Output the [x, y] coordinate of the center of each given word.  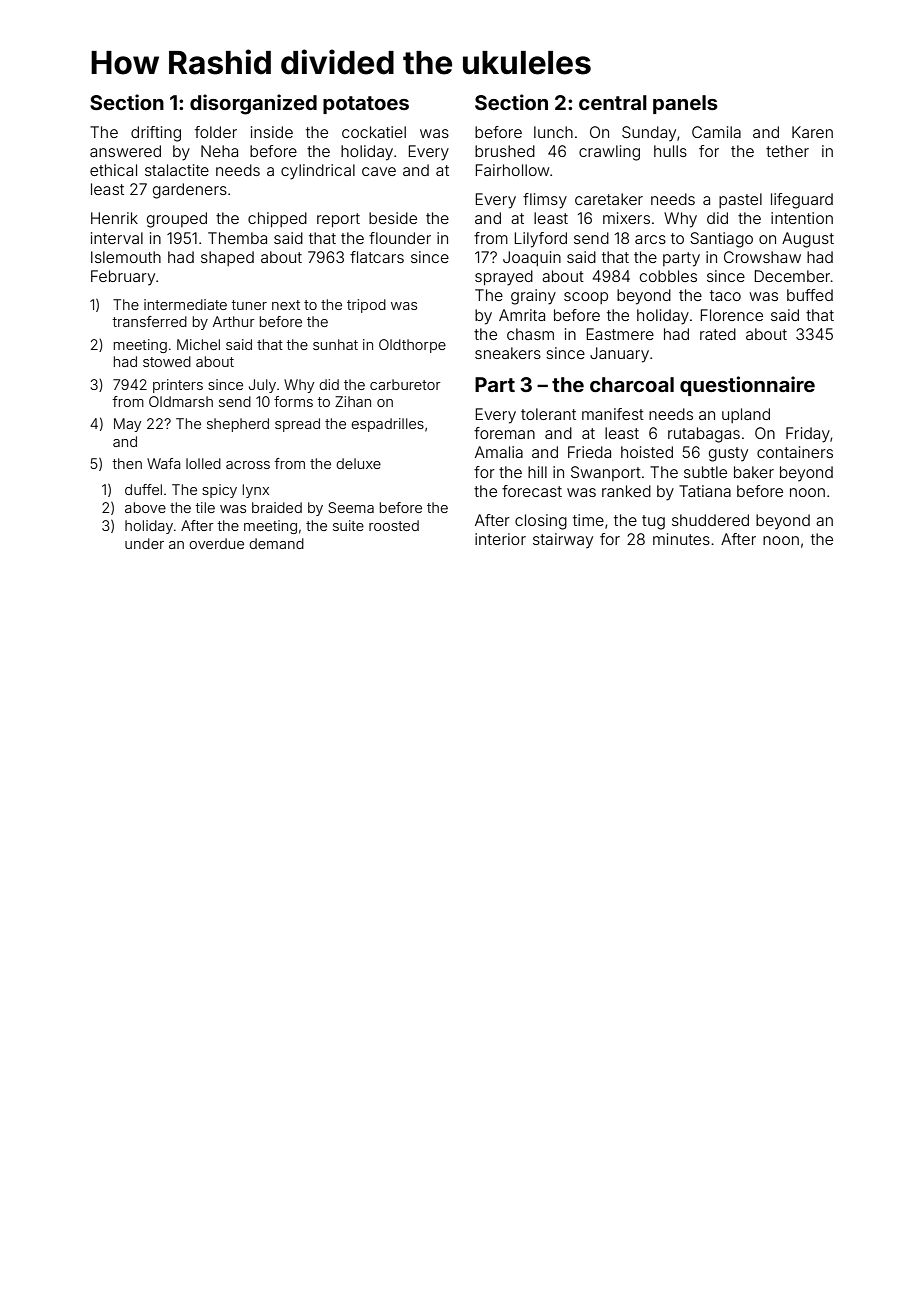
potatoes [366, 105]
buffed [810, 295]
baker [754, 472]
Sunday [649, 134]
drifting [156, 134]
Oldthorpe [412, 346]
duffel [143, 489]
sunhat [335, 344]
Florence [732, 315]
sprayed [504, 278]
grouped [177, 220]
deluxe [358, 463]
